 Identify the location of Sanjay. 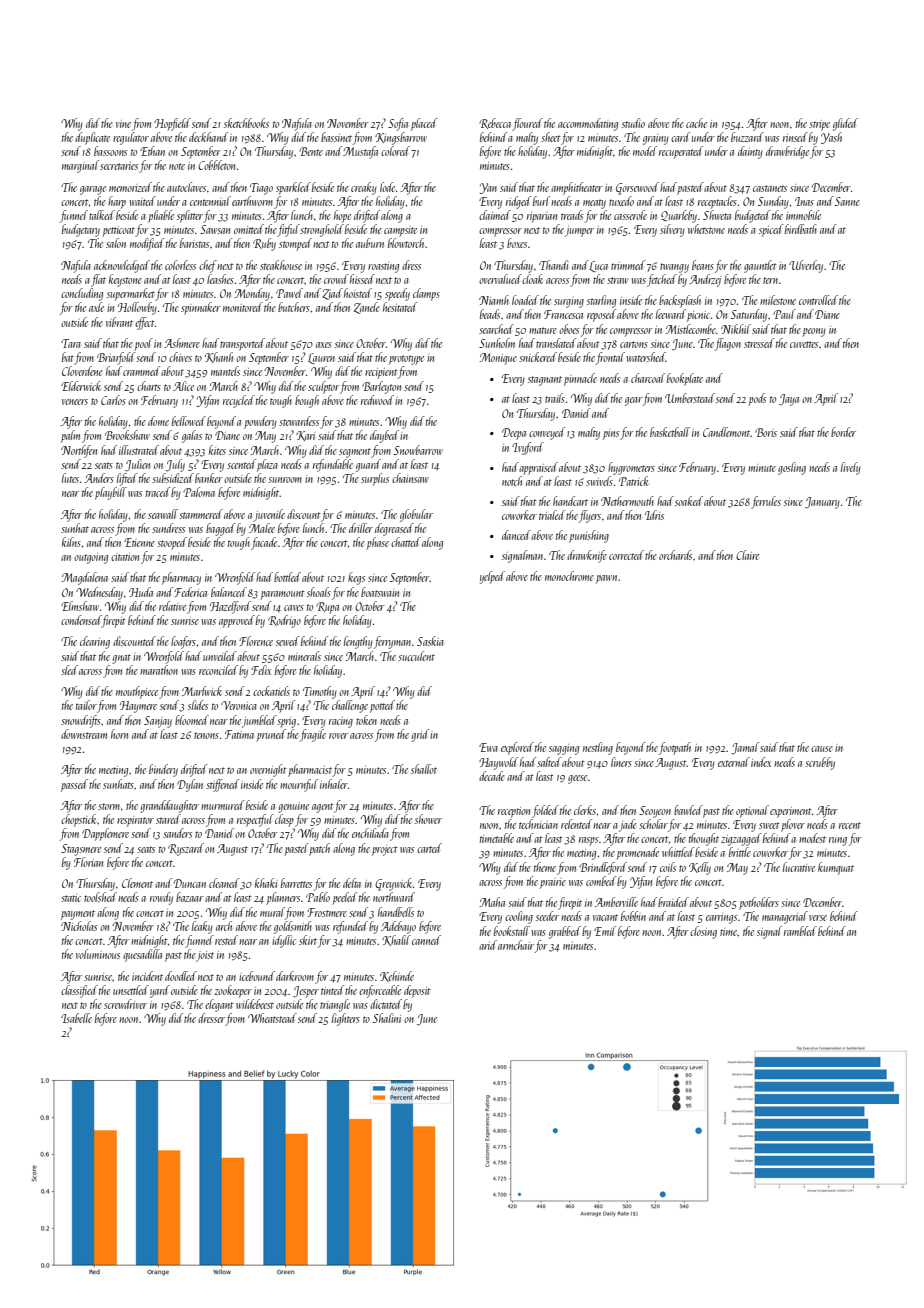
(158, 722).
